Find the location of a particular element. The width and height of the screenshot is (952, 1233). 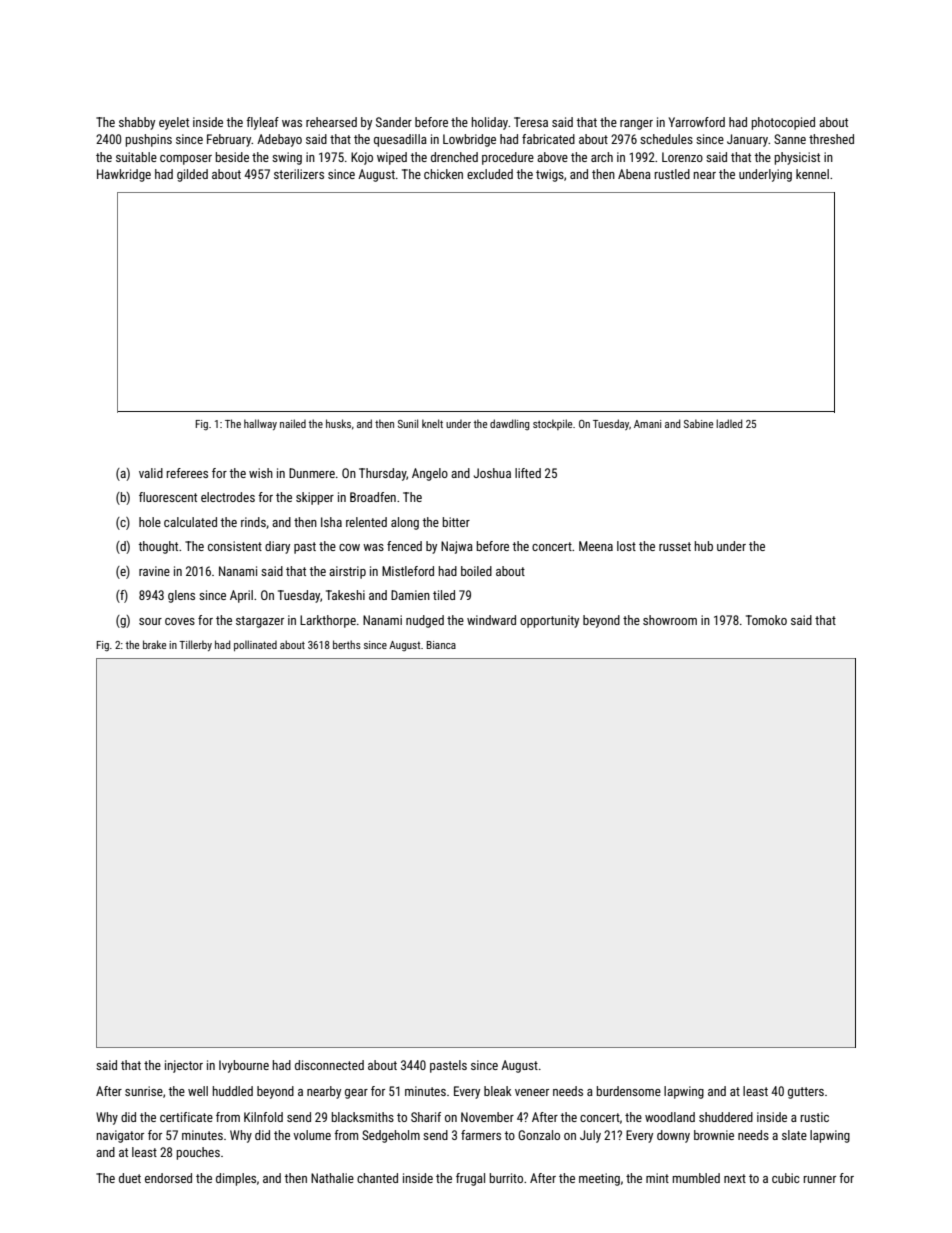

hallway is located at coordinates (260, 424).
